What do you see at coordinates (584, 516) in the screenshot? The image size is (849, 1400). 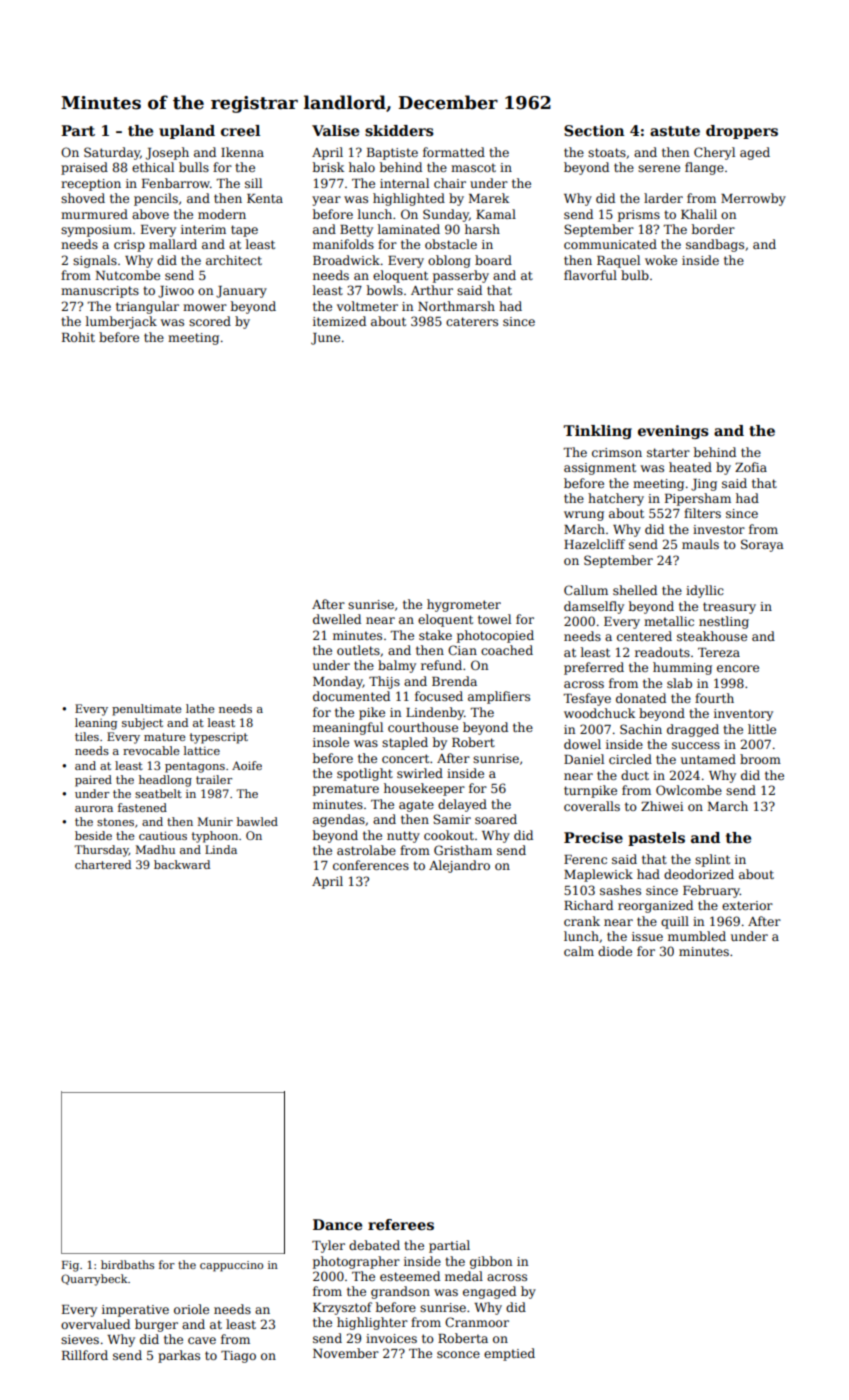 I see `wrung` at bounding box center [584, 516].
